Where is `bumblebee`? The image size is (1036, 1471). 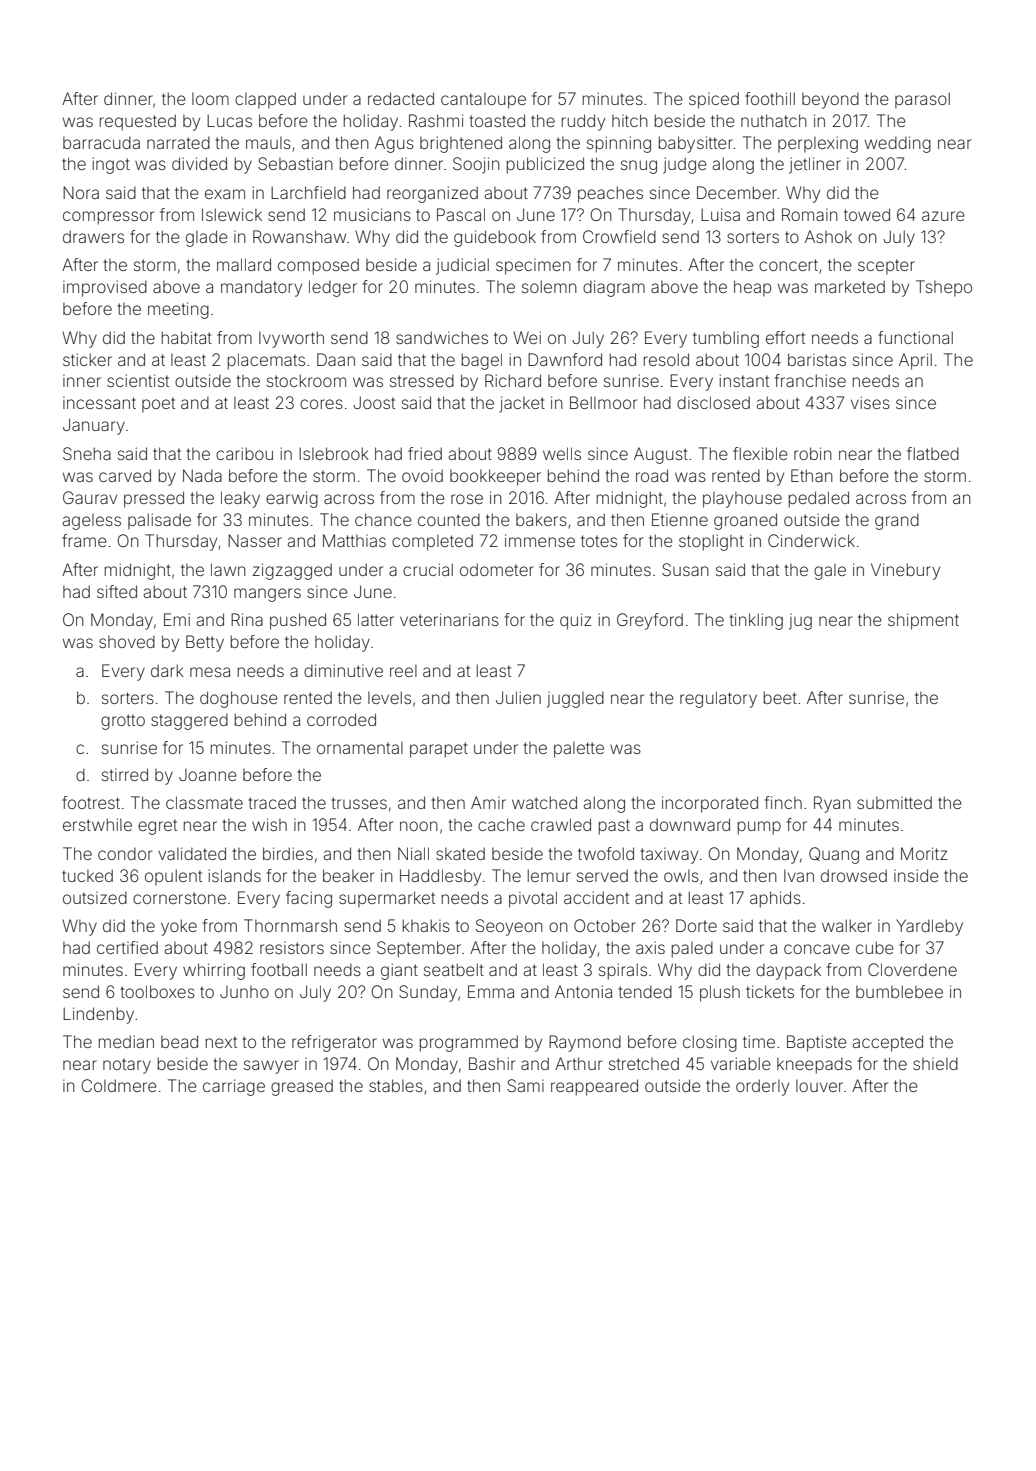 bumblebee is located at coordinates (899, 991).
